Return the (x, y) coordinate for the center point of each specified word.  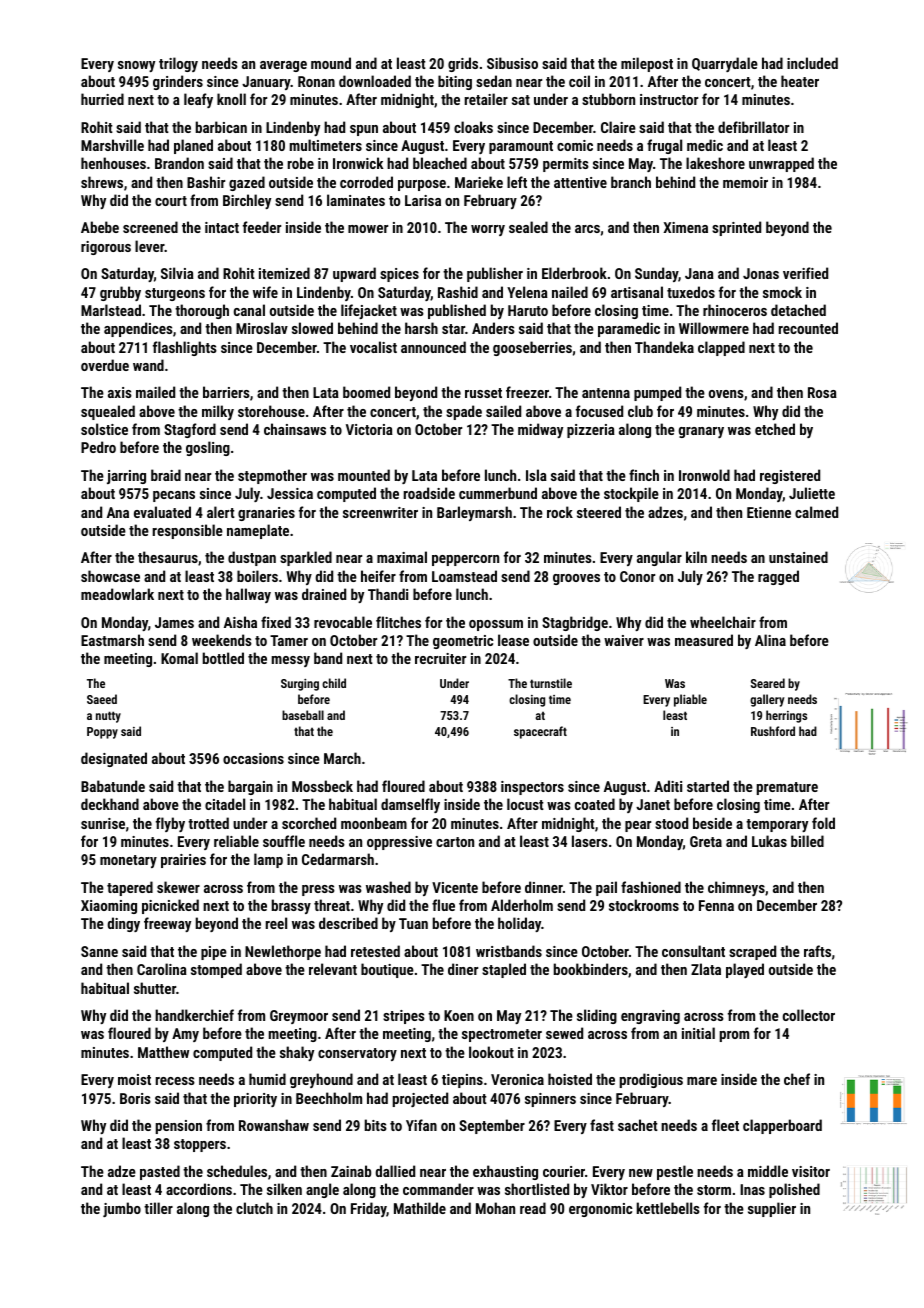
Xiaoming (109, 907)
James (174, 622)
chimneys (736, 888)
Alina (770, 640)
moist (134, 1079)
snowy (136, 66)
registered (790, 476)
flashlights (185, 348)
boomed (366, 392)
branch (631, 182)
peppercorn (465, 560)
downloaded (375, 81)
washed (388, 887)
